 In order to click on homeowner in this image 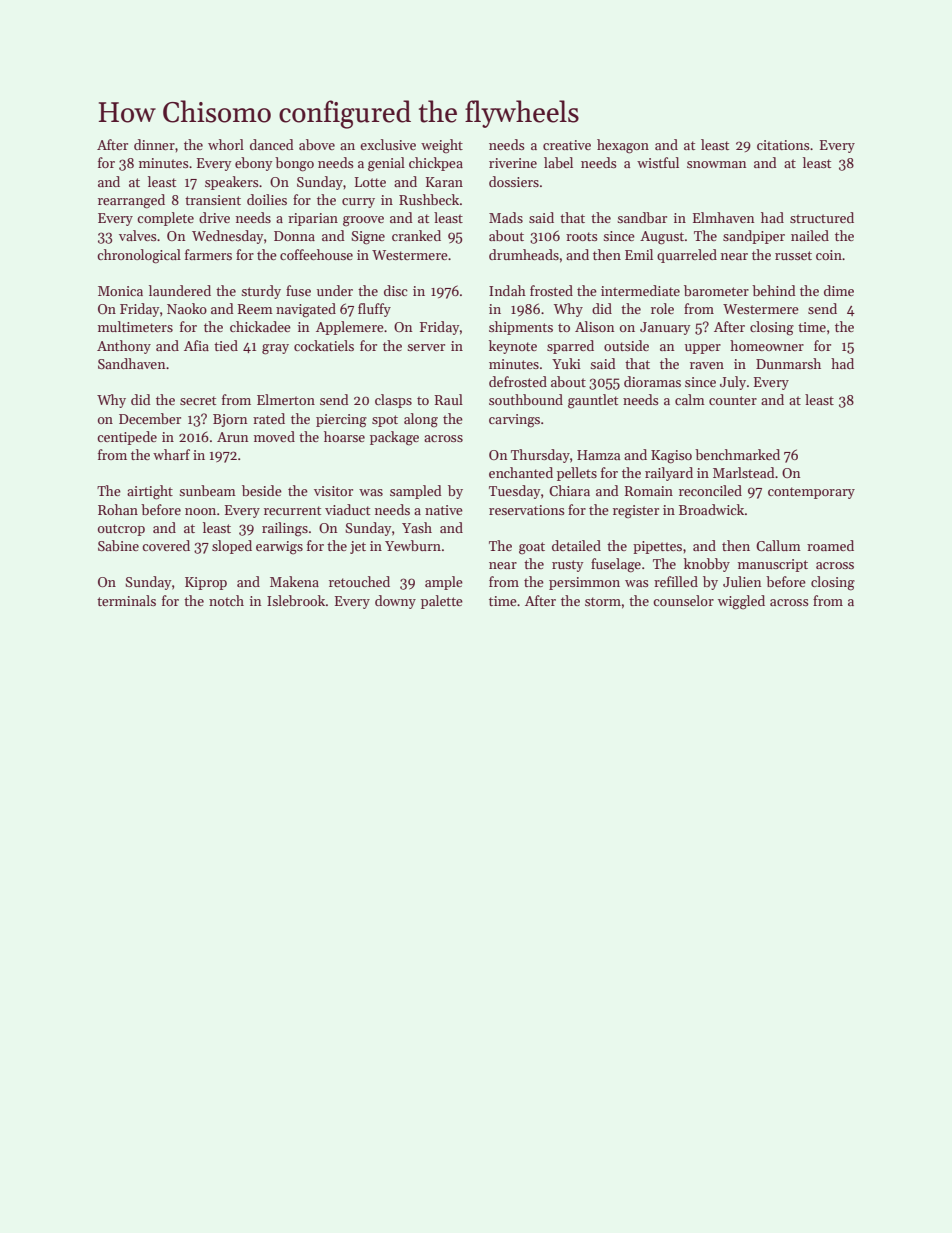, I will do `click(767, 345)`.
